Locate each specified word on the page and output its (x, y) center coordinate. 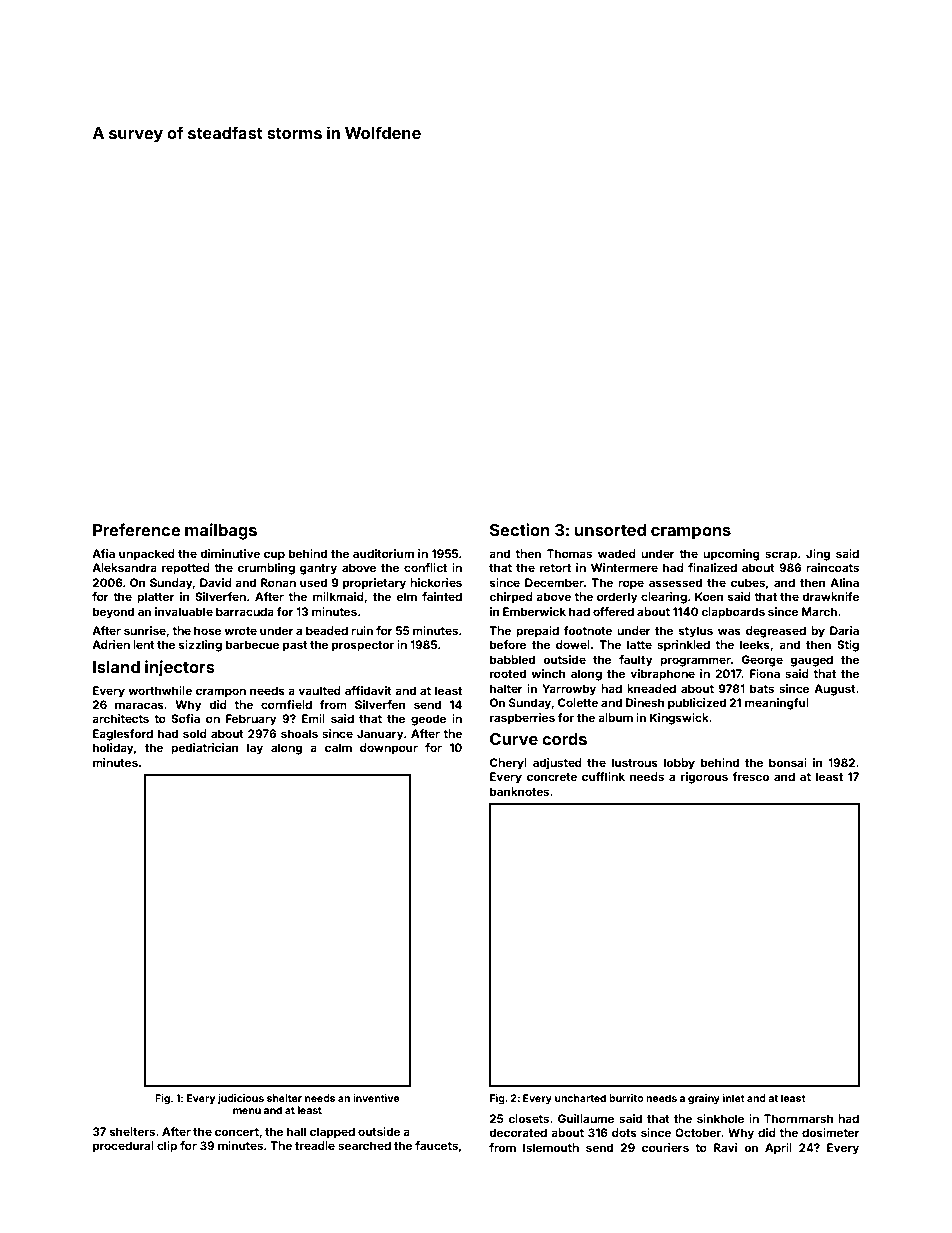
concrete (552, 777)
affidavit (368, 690)
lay (255, 749)
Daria (844, 630)
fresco (750, 776)
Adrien (111, 644)
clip (167, 1147)
